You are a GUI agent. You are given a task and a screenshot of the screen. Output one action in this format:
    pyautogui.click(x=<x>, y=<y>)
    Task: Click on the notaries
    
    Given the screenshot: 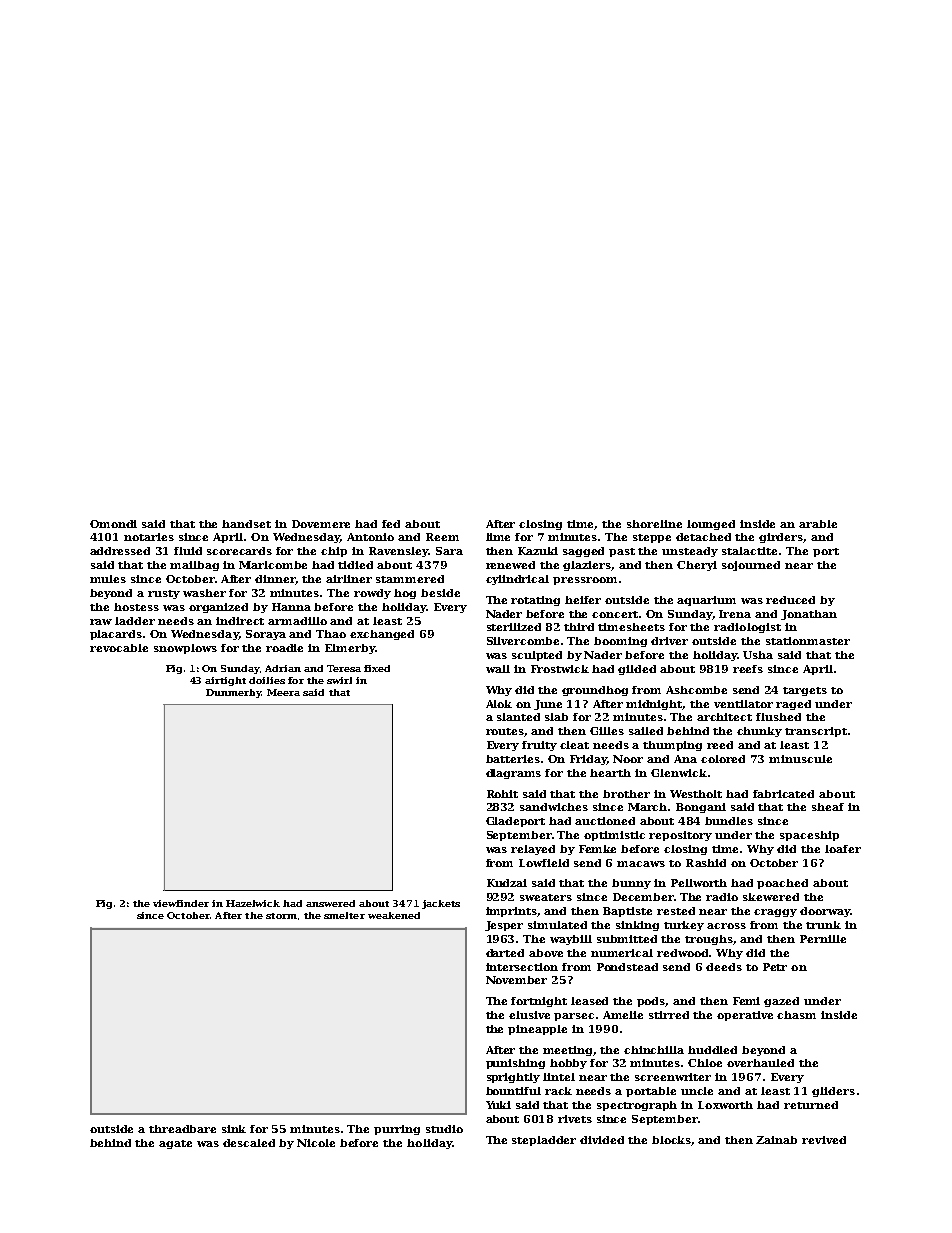 What is the action you would take?
    pyautogui.click(x=149, y=537)
